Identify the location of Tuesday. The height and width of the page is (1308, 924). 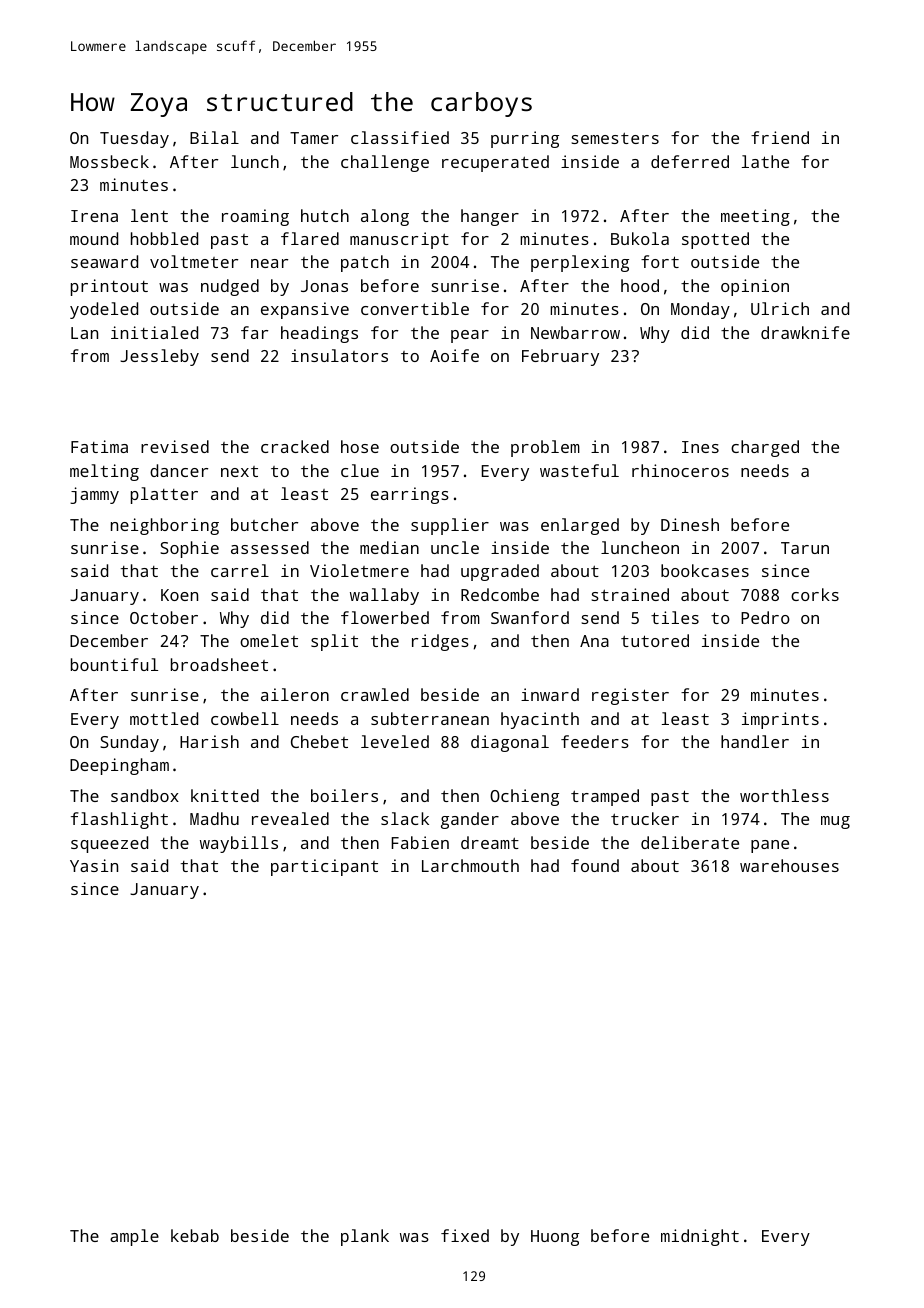
(134, 139).
